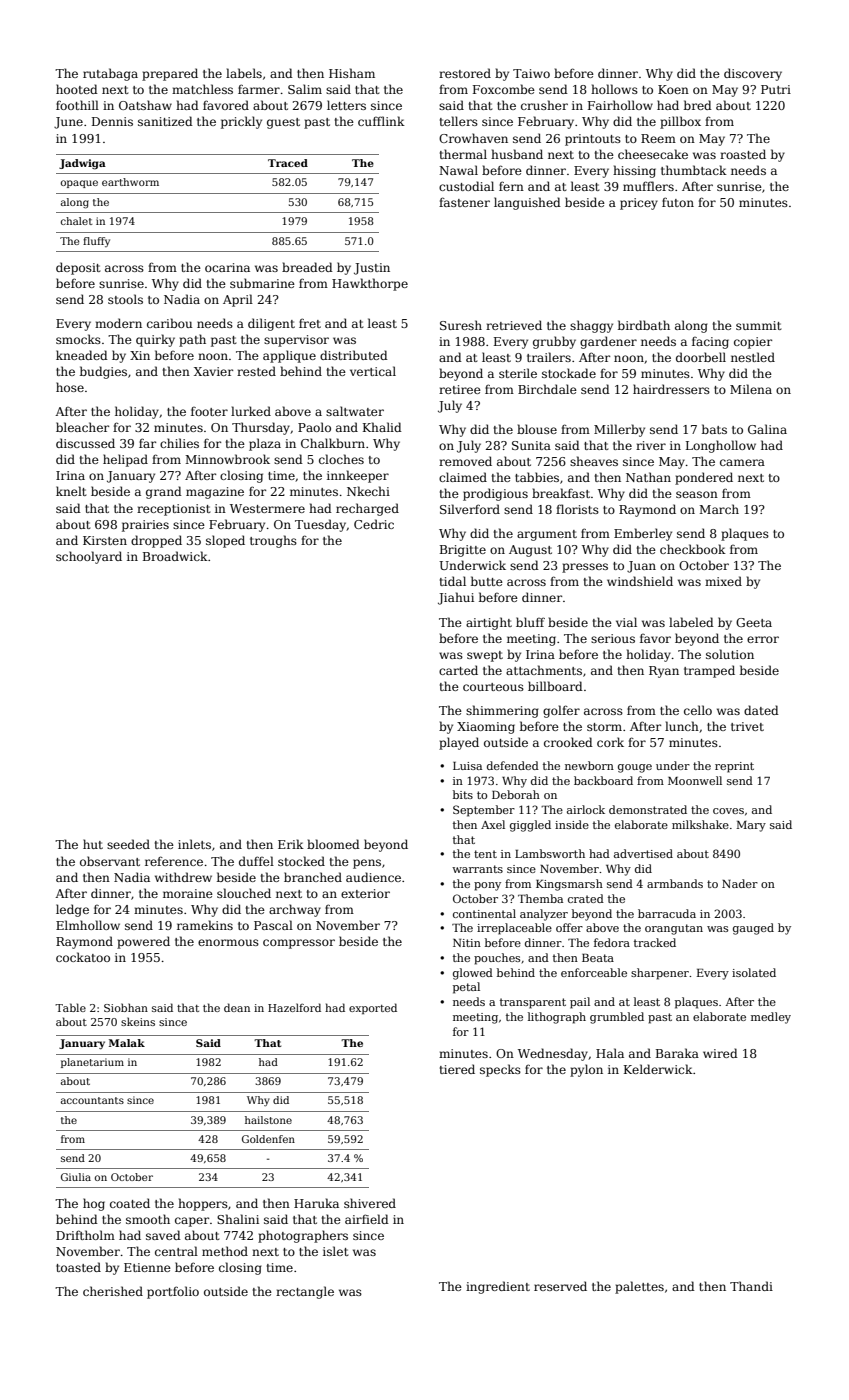  What do you see at coordinates (763, 639) in the page?
I see `error` at bounding box center [763, 639].
